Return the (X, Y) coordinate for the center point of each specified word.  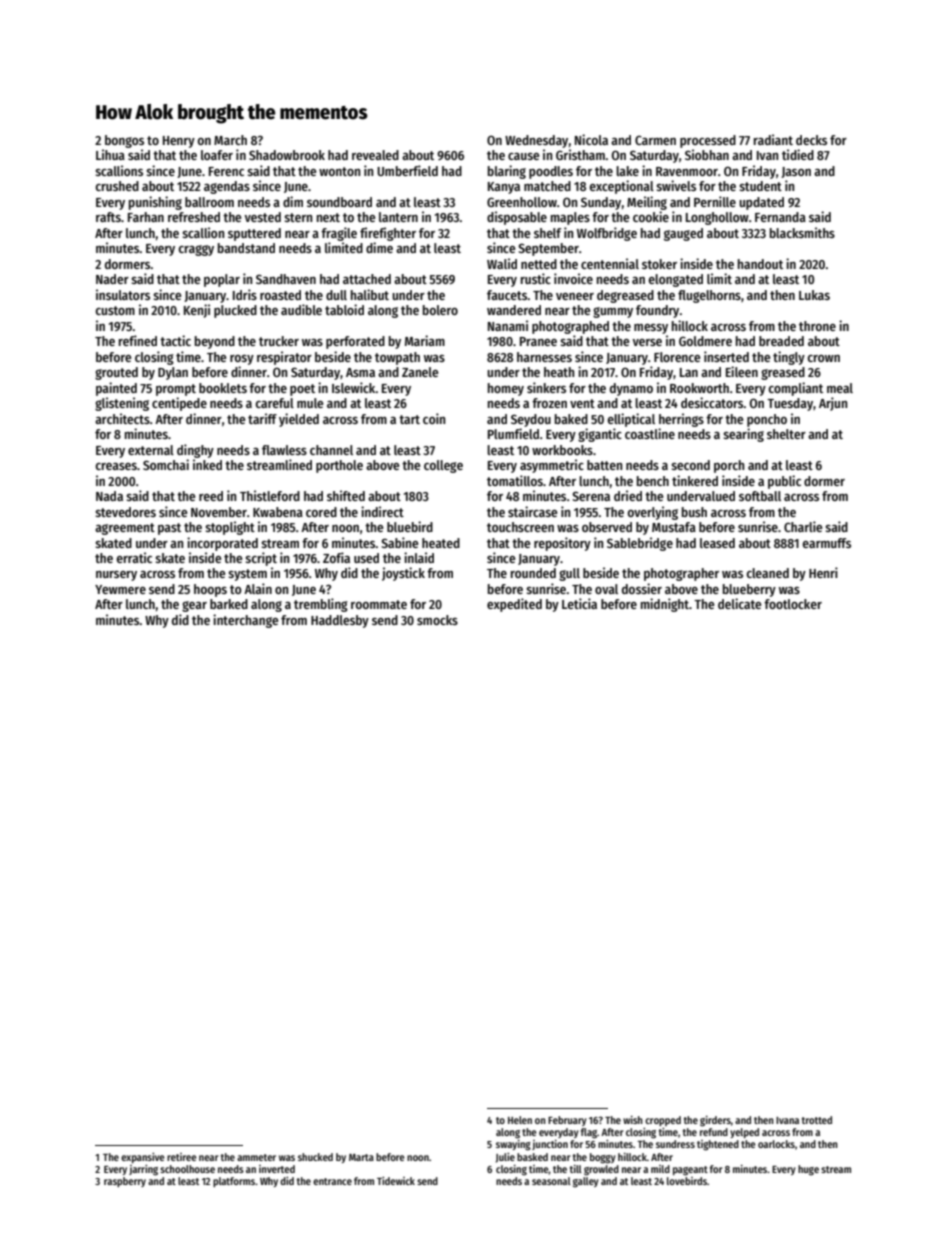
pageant (690, 1171)
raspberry (125, 1182)
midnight (665, 605)
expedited (514, 605)
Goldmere (705, 341)
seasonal (551, 1181)
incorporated (222, 544)
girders (715, 1121)
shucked (315, 1157)
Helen (520, 1120)
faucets (507, 295)
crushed (117, 186)
